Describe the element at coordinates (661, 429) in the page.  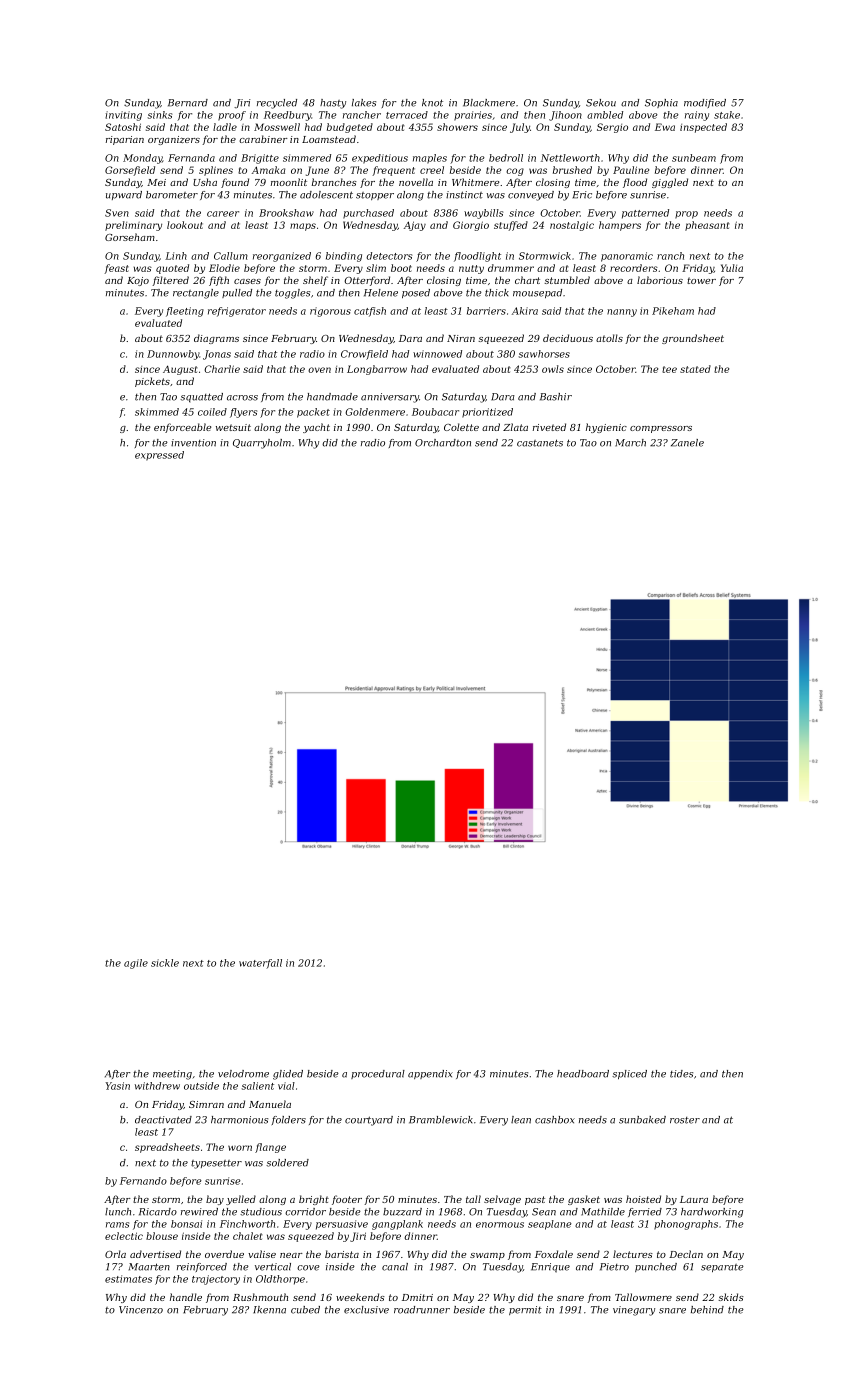
I see `compressors` at that location.
